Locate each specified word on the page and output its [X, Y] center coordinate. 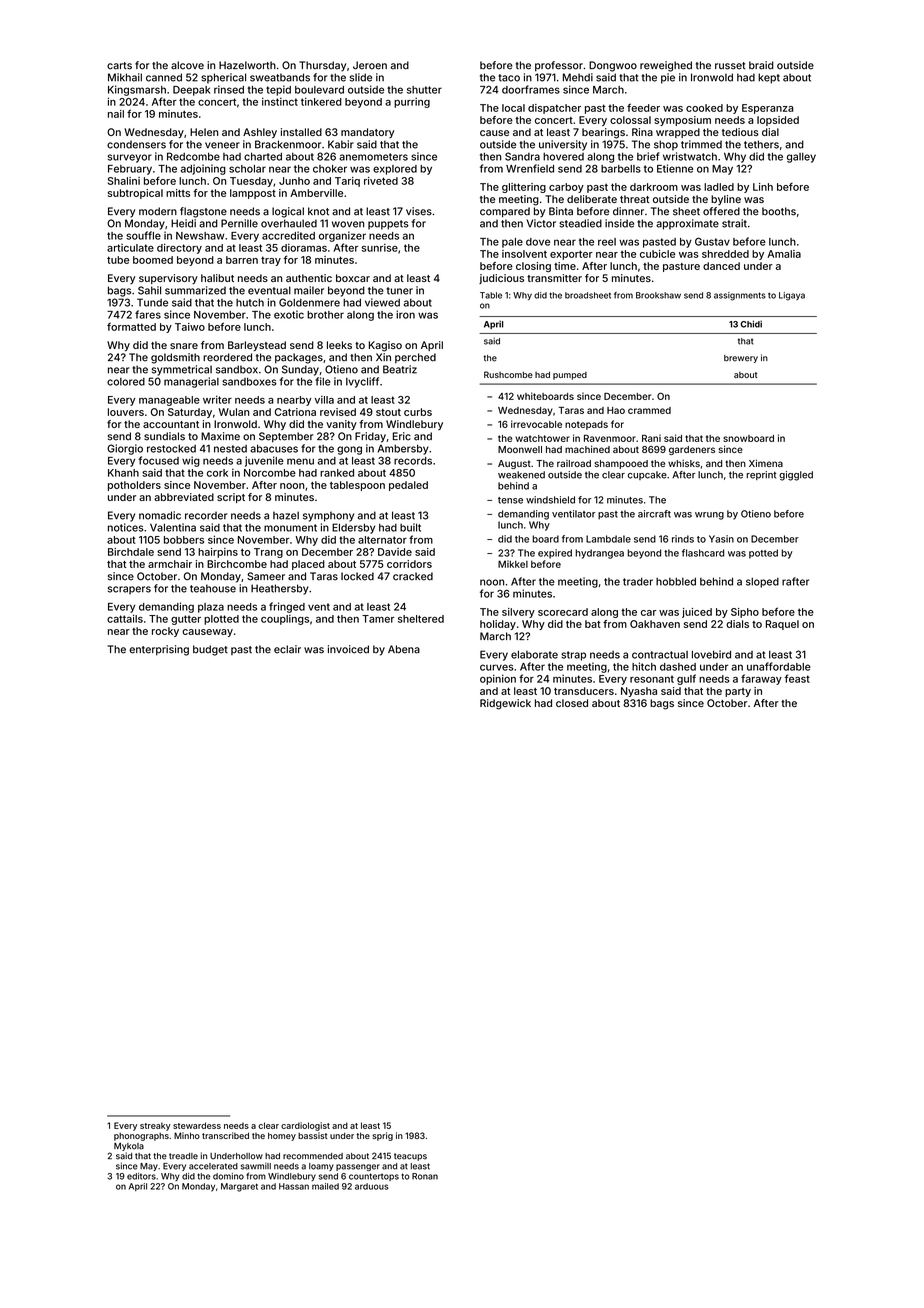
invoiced [348, 649]
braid [761, 65]
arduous [372, 1186]
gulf [686, 679]
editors [141, 1176]
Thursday [322, 66]
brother [325, 315]
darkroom [654, 187]
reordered [227, 357]
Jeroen [370, 65]
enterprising [159, 650]
